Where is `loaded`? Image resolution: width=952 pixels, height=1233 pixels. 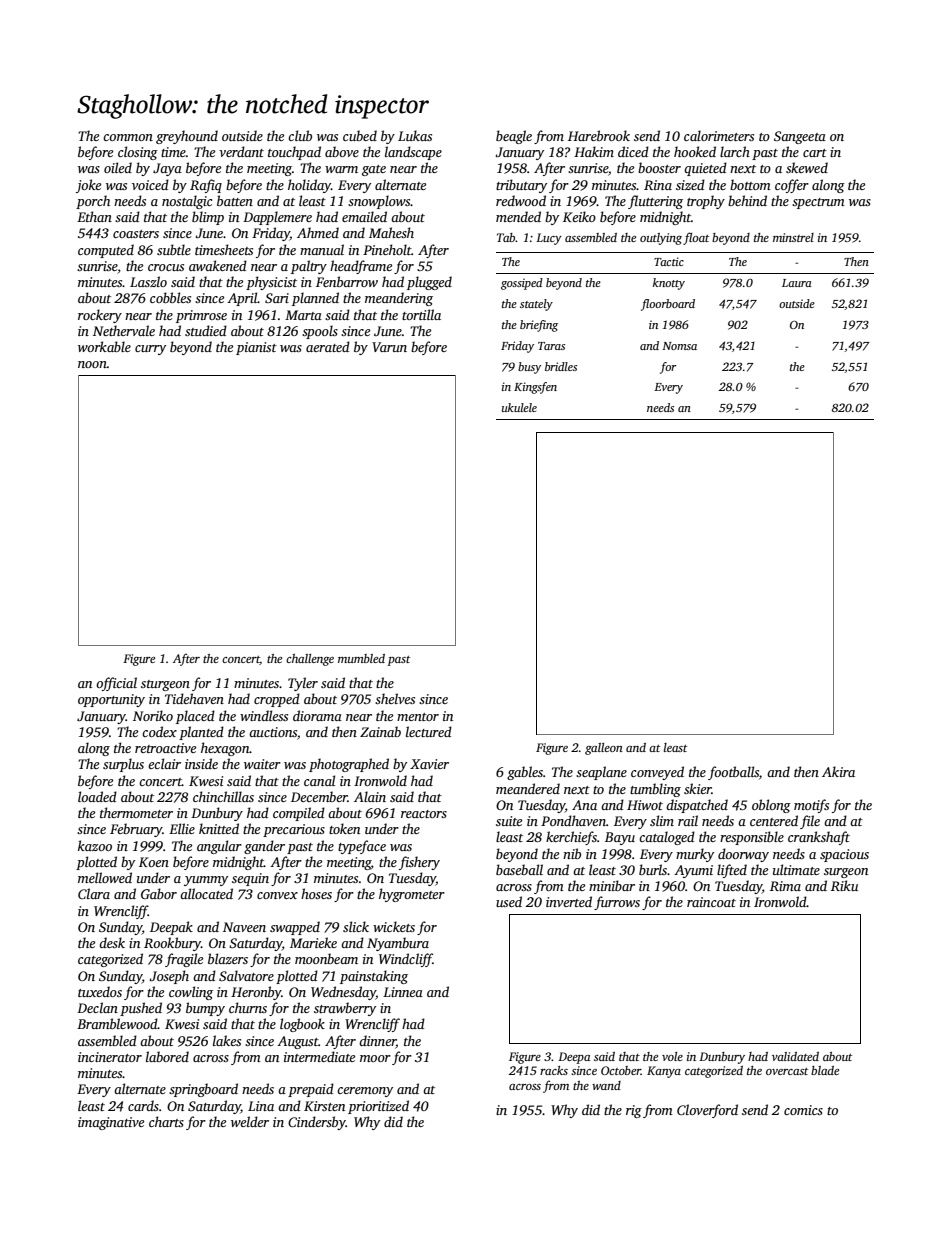
loaded is located at coordinates (97, 796).
